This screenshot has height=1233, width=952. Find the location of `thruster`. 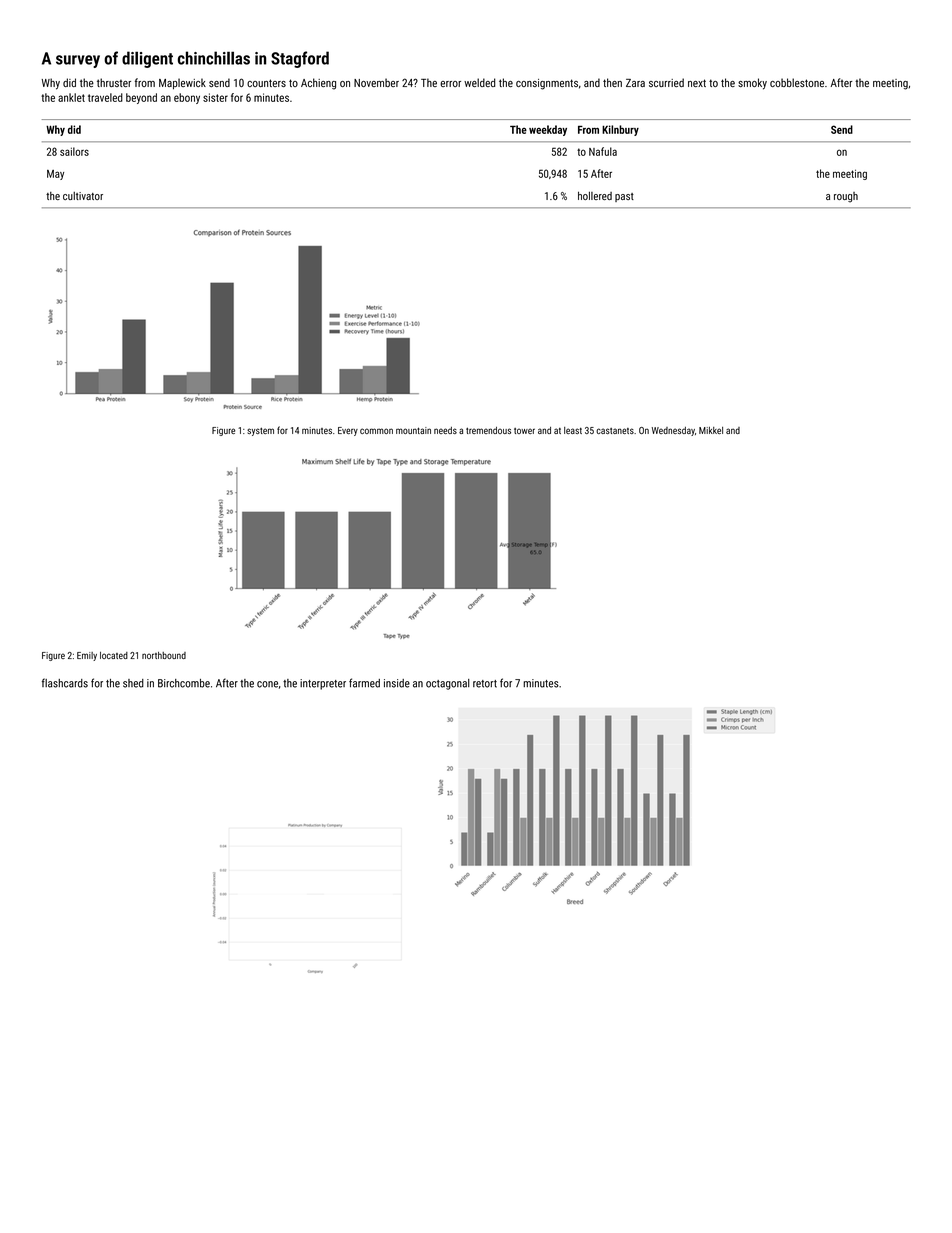

thruster is located at coordinates (114, 82).
